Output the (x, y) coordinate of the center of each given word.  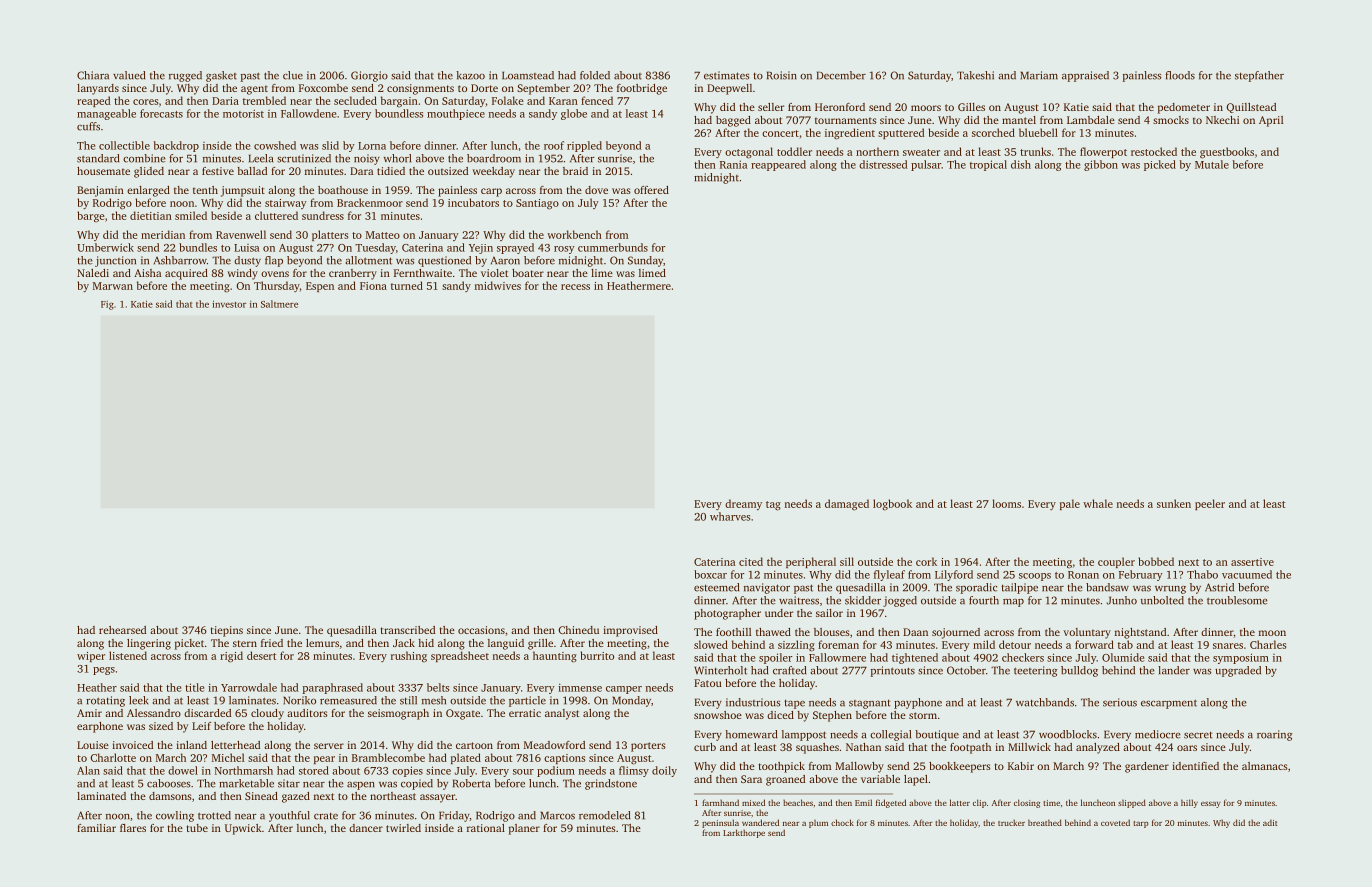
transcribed (407, 630)
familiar (96, 828)
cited (751, 561)
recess (575, 287)
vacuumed (1247, 574)
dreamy (743, 504)
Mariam (1039, 75)
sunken (1174, 503)
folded (595, 75)
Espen (320, 287)
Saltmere (279, 304)
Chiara (93, 75)
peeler (1210, 504)
